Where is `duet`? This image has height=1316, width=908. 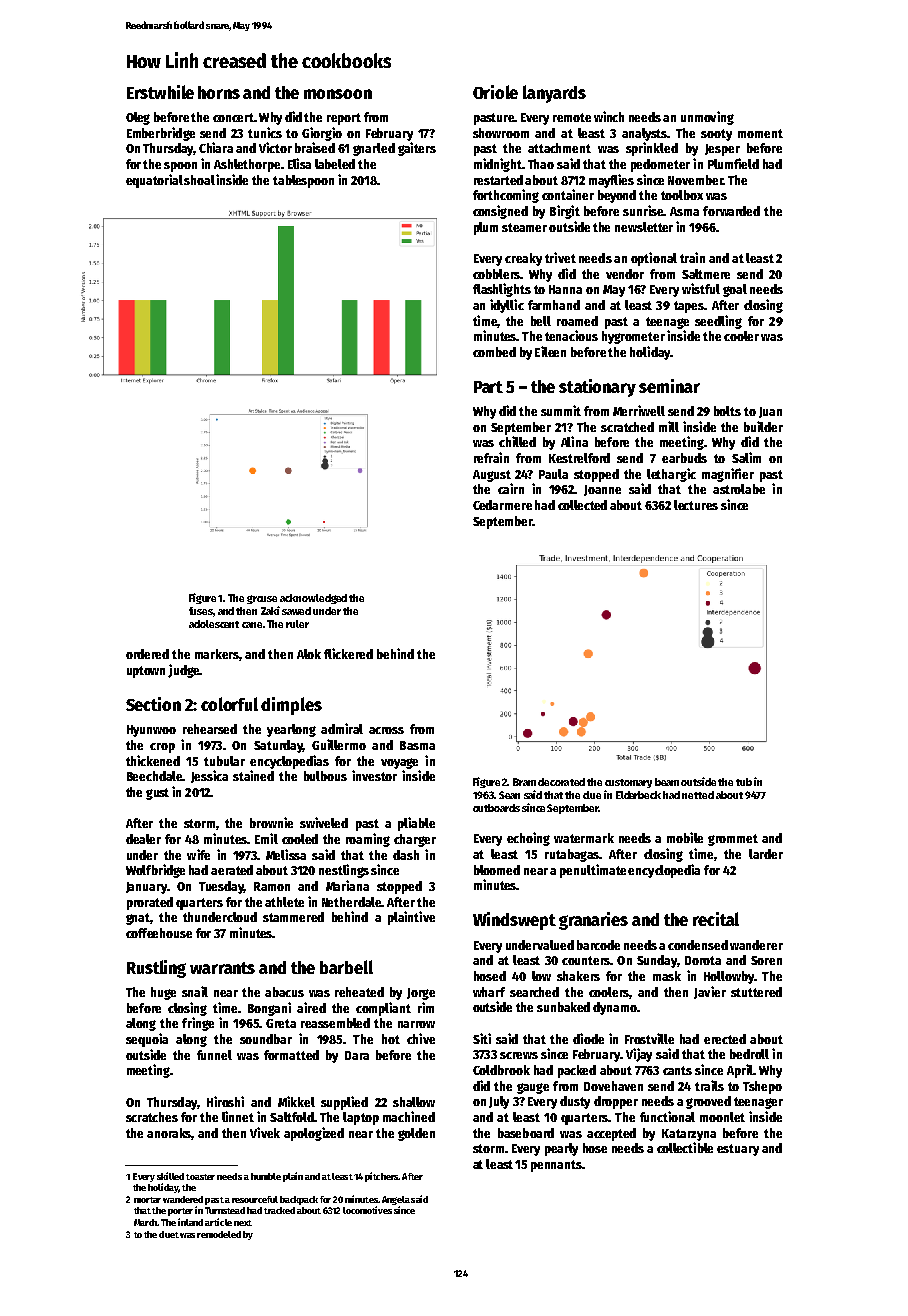
duet is located at coordinates (169, 1234).
